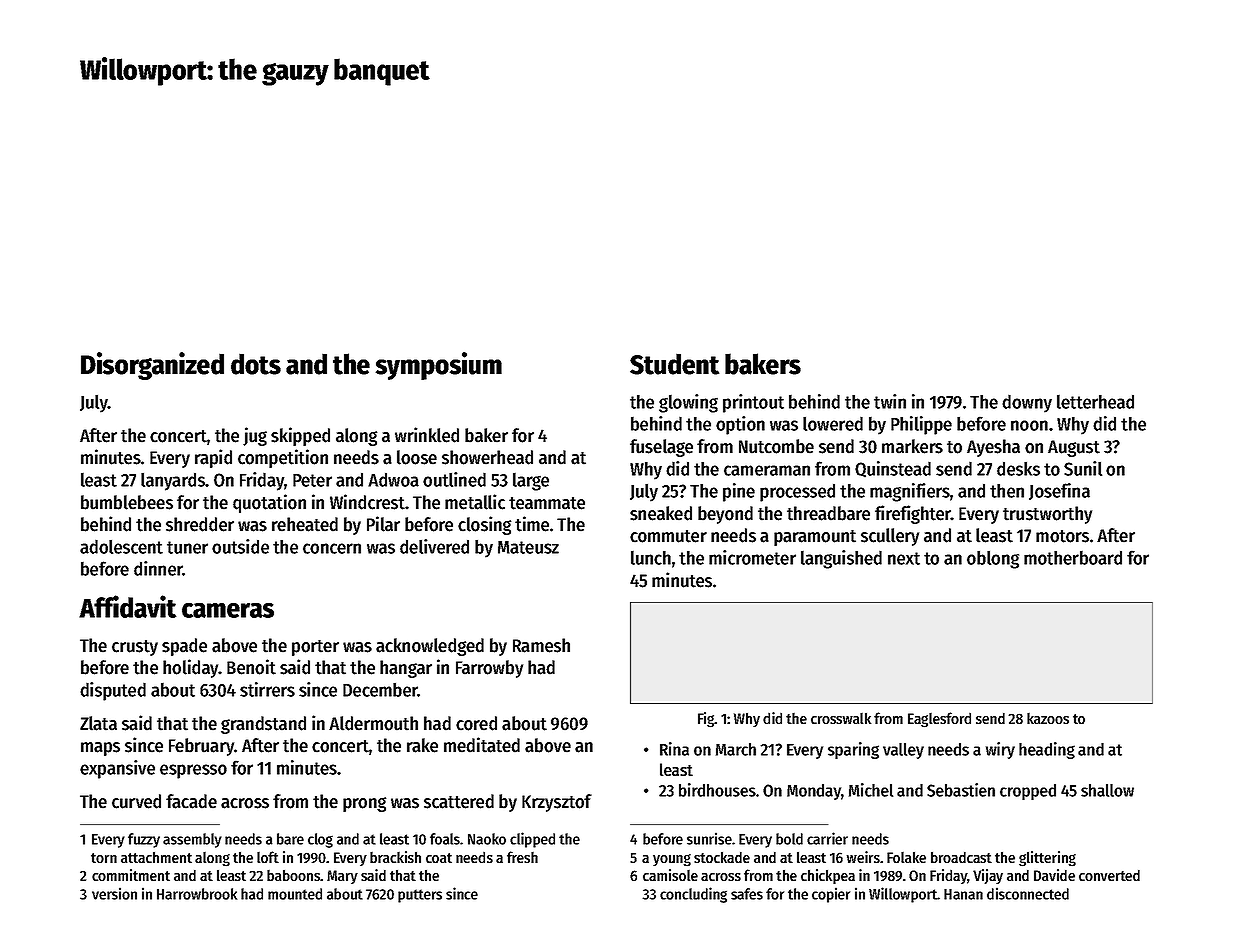 The width and height of the screenshot is (1233, 952). Describe the element at coordinates (113, 691) in the screenshot. I see `disputed` at that location.
